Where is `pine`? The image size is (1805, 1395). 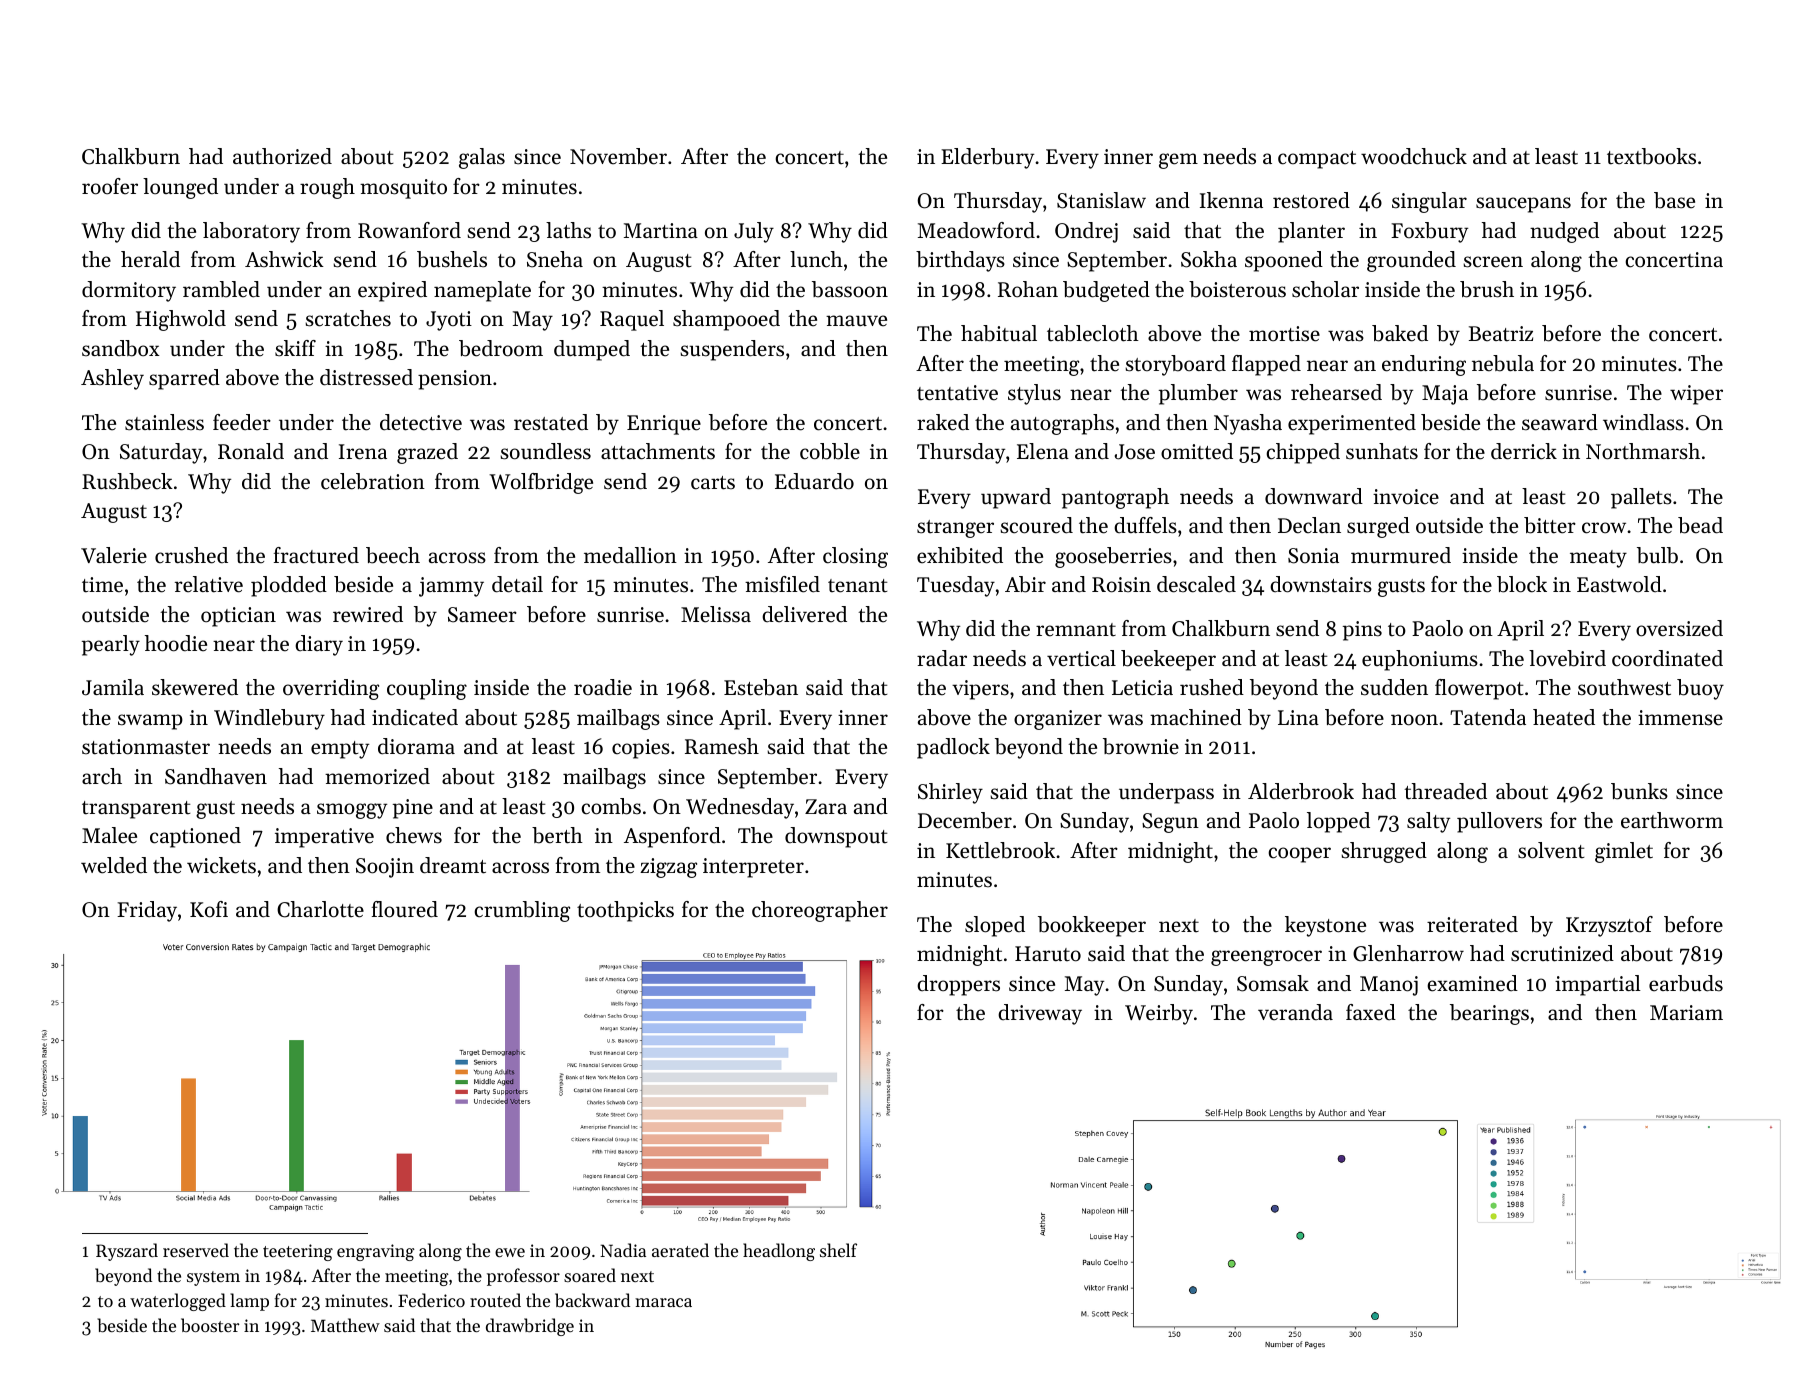
pine is located at coordinates (413, 809).
